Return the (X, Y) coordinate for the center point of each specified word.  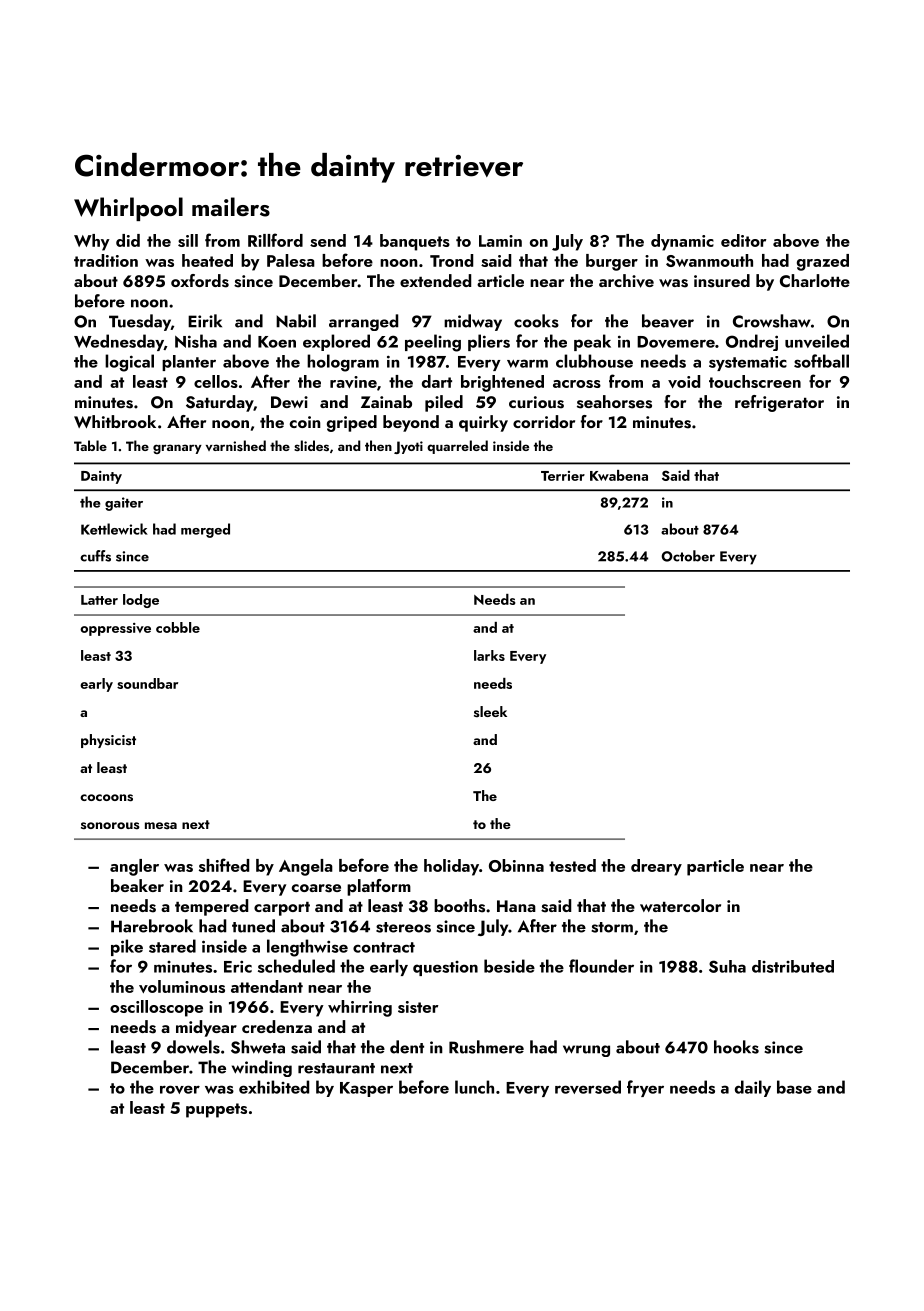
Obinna (516, 865)
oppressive (115, 629)
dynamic (682, 242)
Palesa (291, 260)
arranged (363, 322)
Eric (238, 967)
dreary (656, 867)
